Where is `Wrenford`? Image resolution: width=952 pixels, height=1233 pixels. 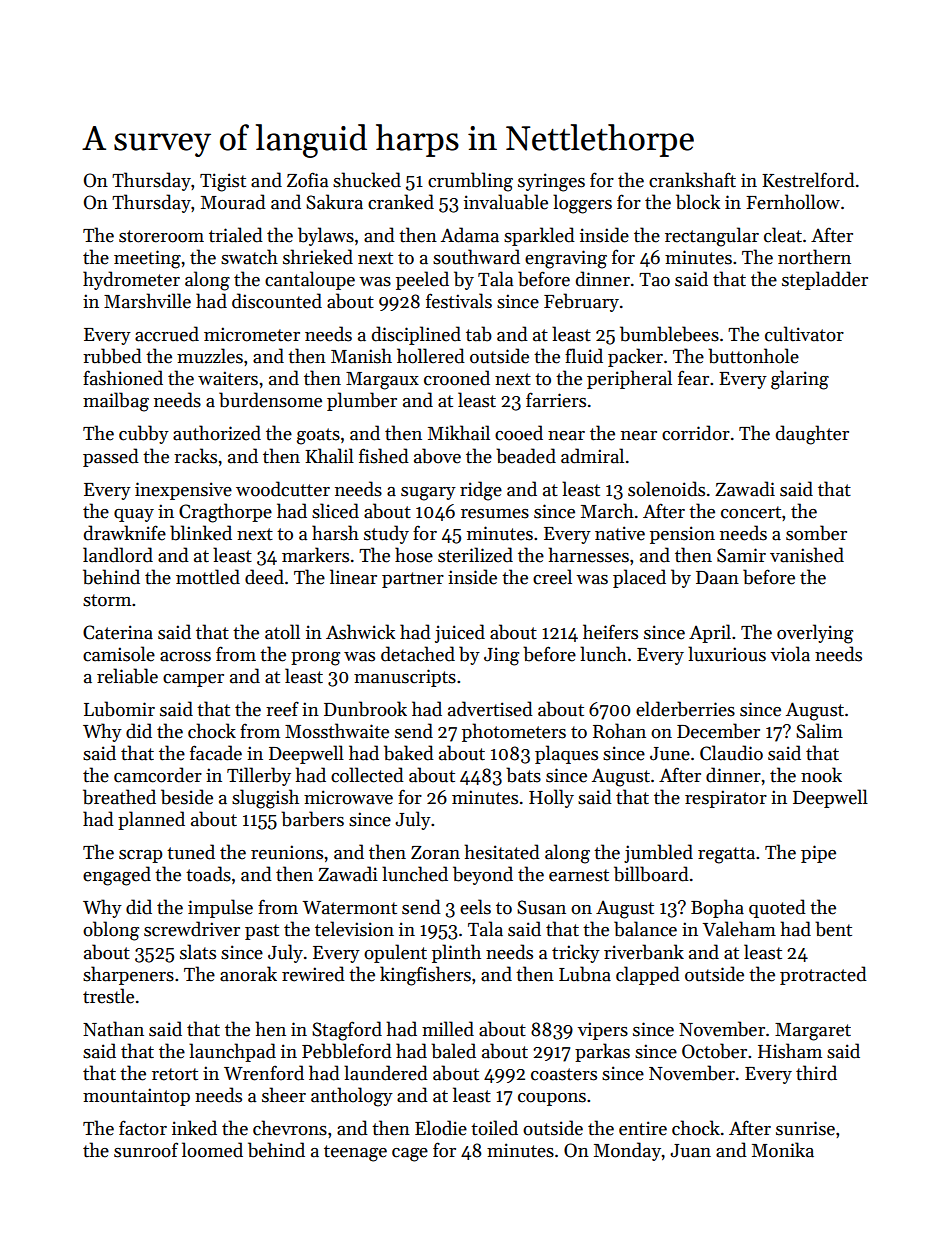
Wrenford is located at coordinates (264, 1073).
